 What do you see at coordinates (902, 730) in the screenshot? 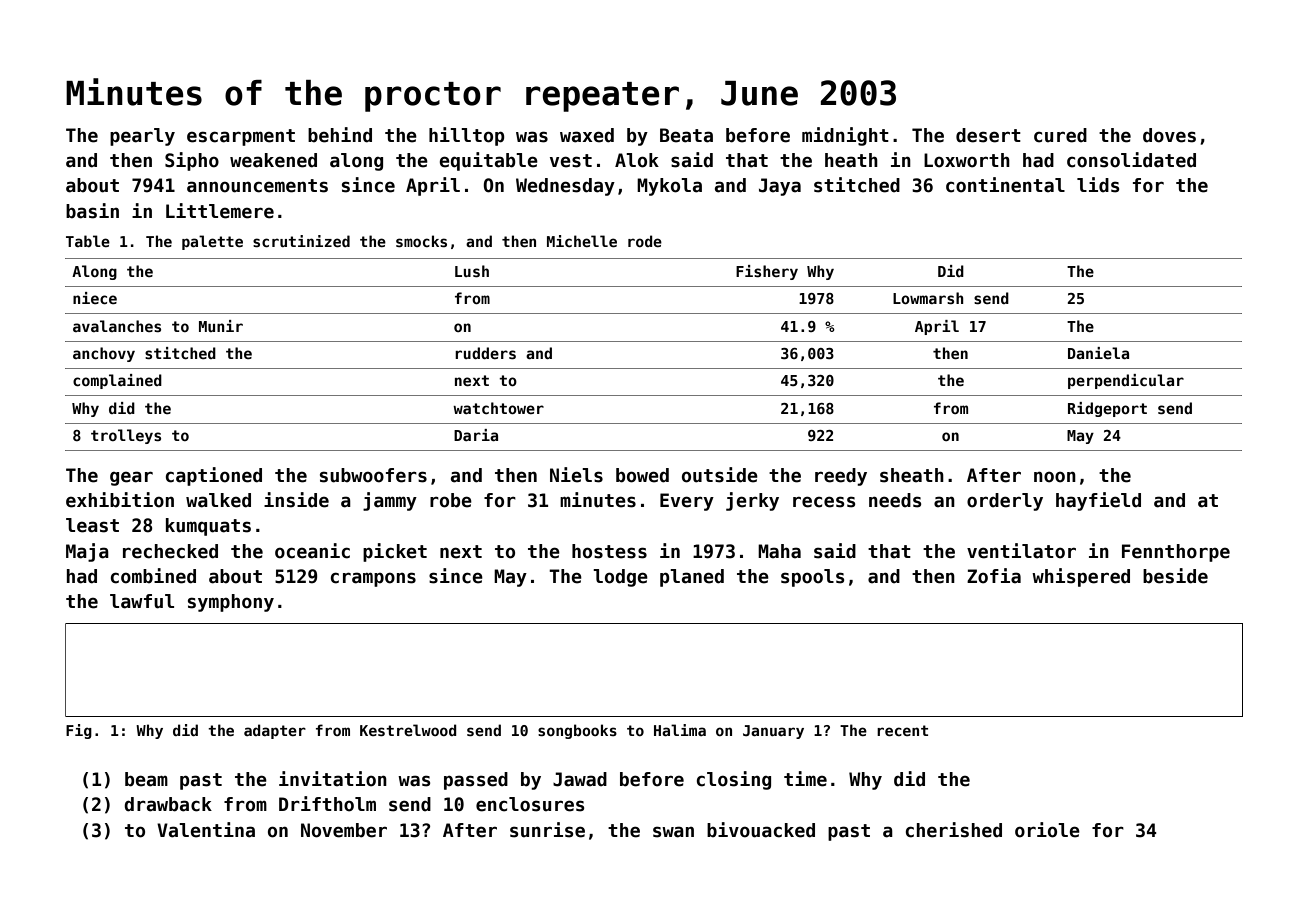
I see `recent` at bounding box center [902, 730].
